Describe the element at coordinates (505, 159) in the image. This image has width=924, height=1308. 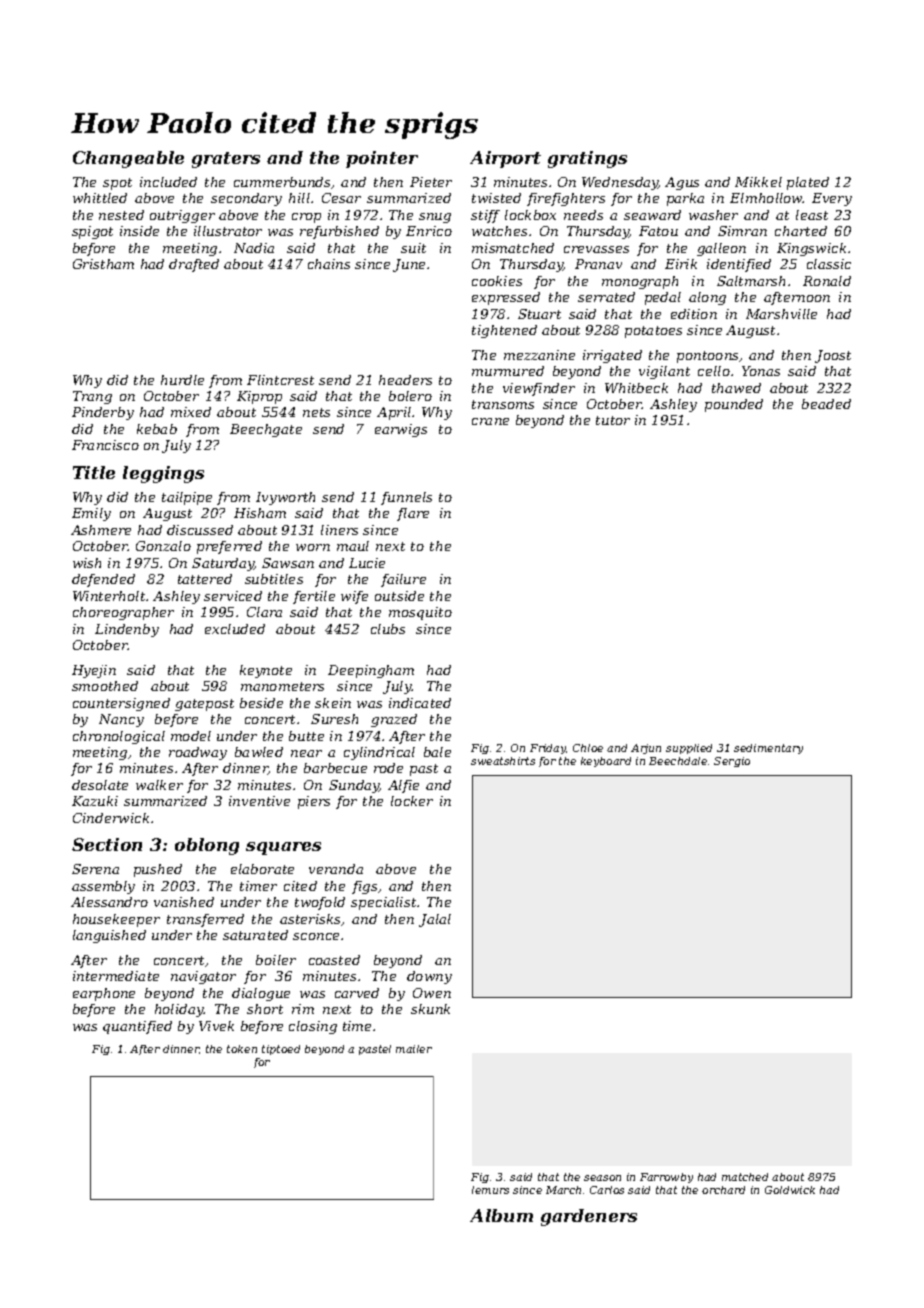
I see `Airport` at that location.
